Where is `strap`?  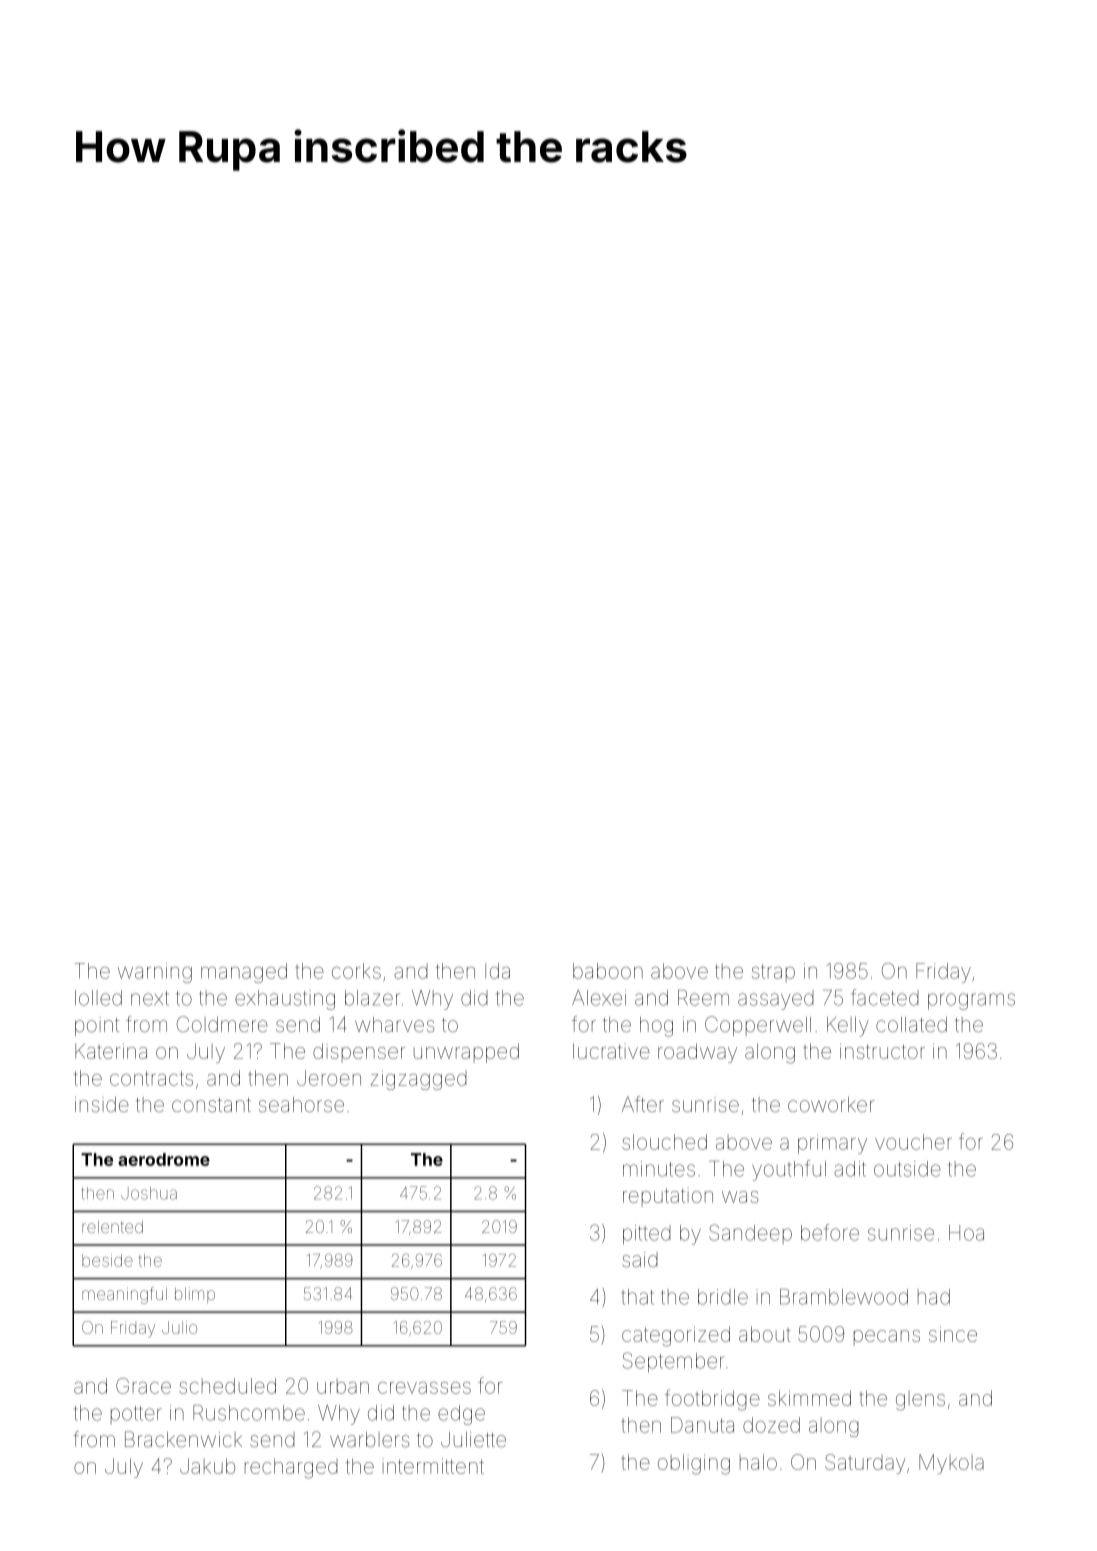
strap is located at coordinates (773, 973).
